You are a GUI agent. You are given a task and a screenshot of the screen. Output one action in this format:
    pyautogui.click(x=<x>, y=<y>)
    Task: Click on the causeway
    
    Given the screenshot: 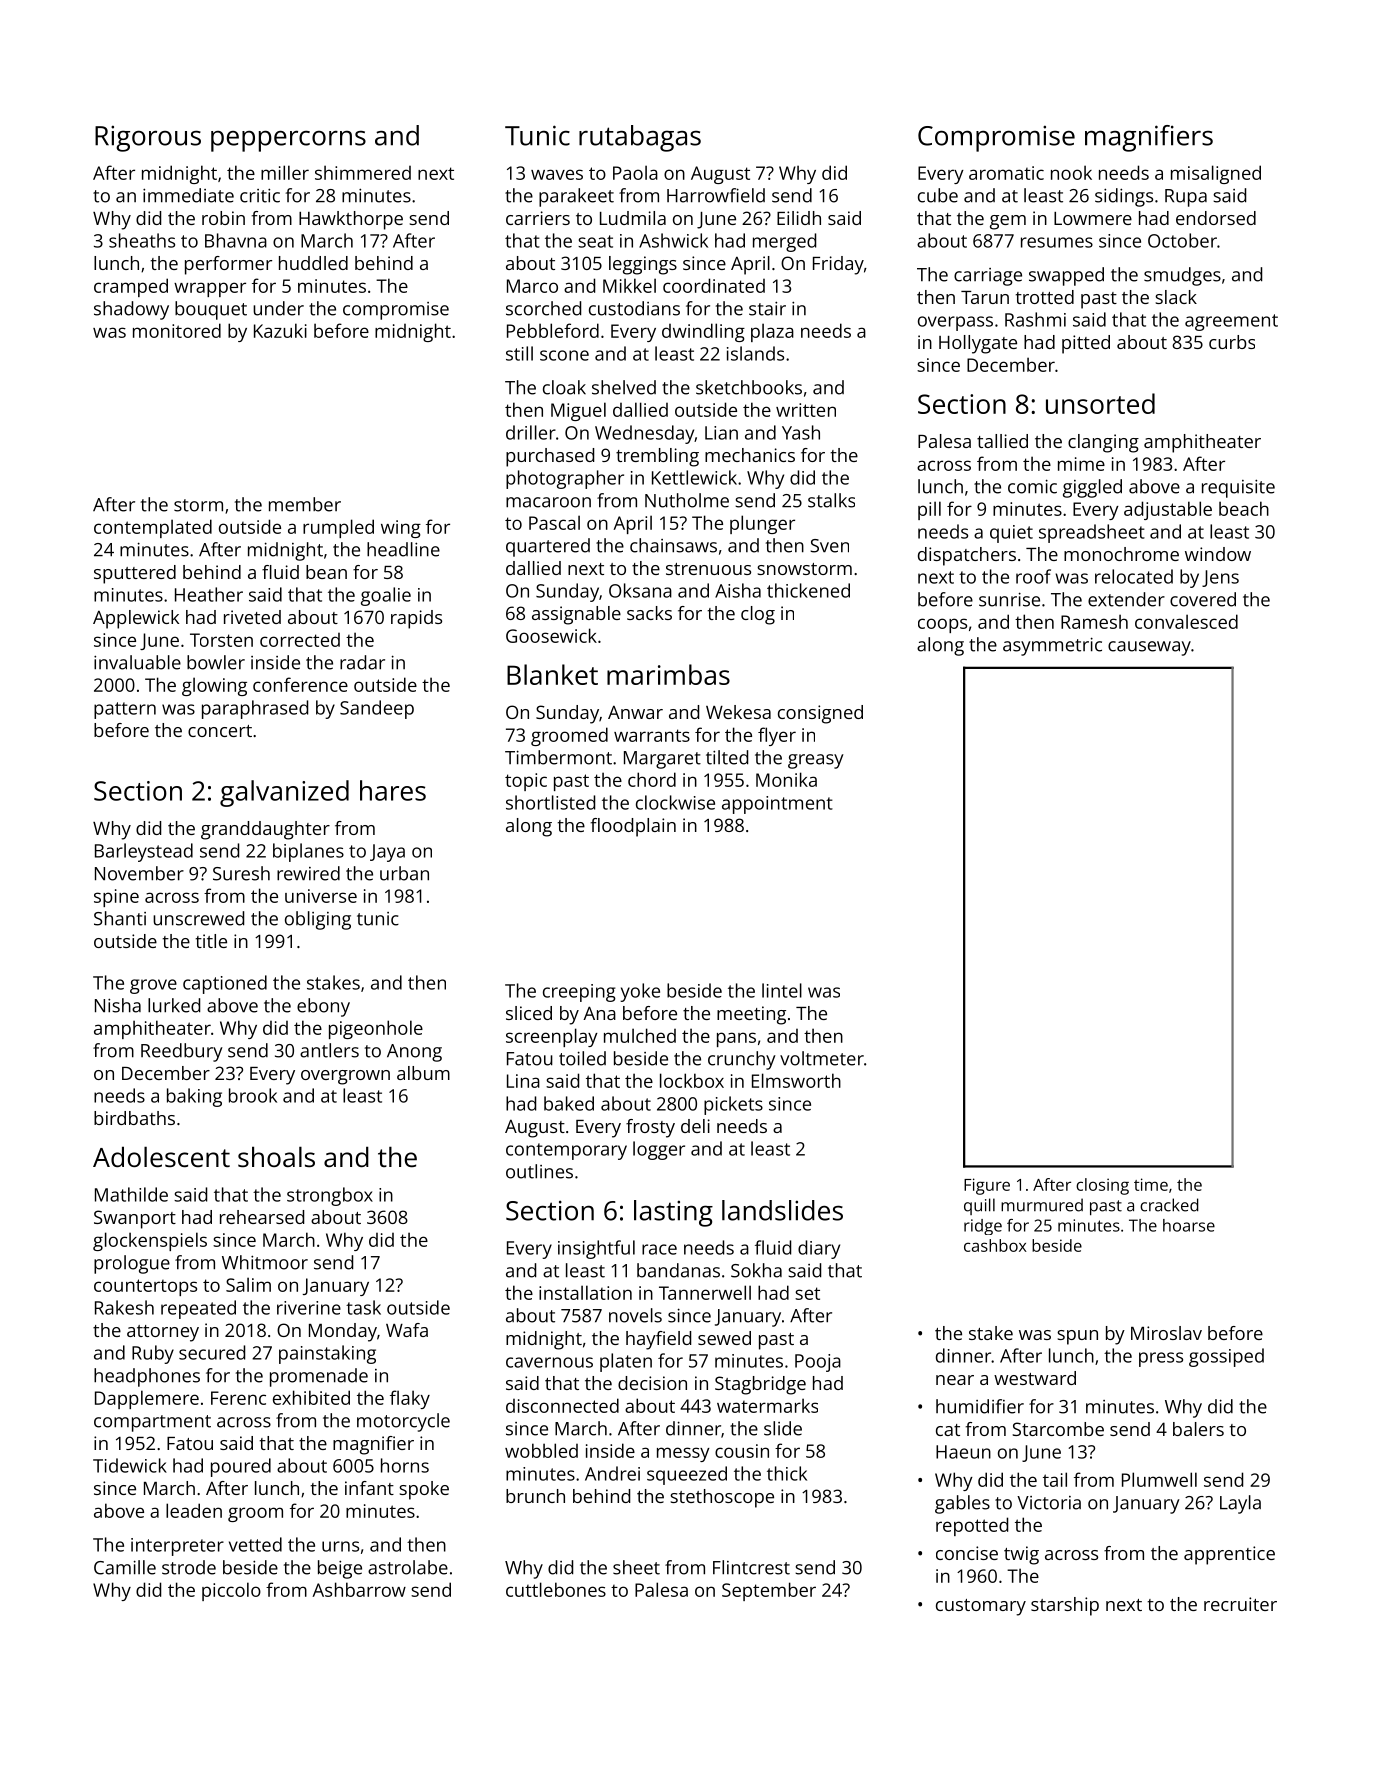 What is the action you would take?
    pyautogui.click(x=1149, y=648)
